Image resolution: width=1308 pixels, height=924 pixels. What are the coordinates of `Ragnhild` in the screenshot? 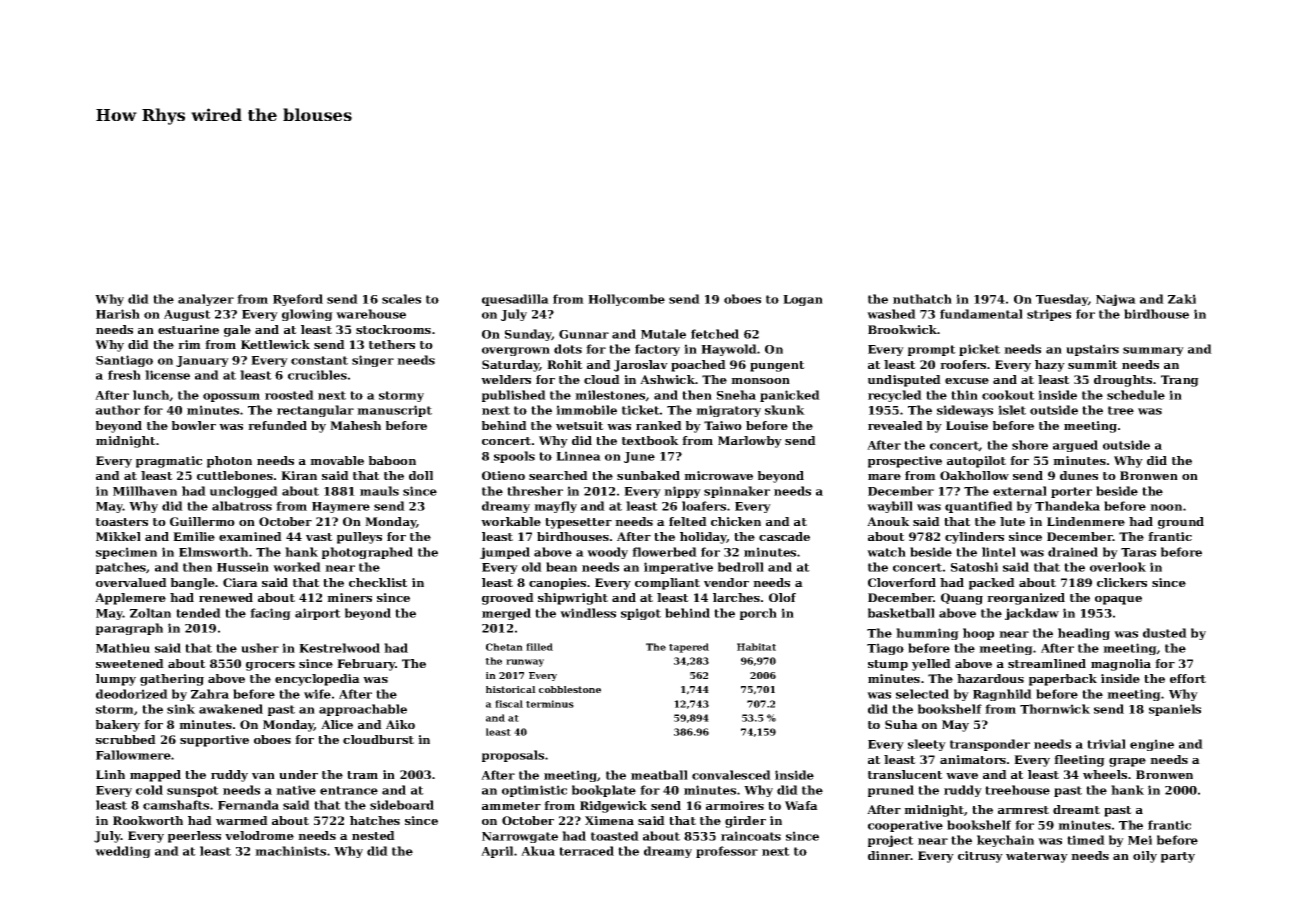 It's located at (1002, 695).
